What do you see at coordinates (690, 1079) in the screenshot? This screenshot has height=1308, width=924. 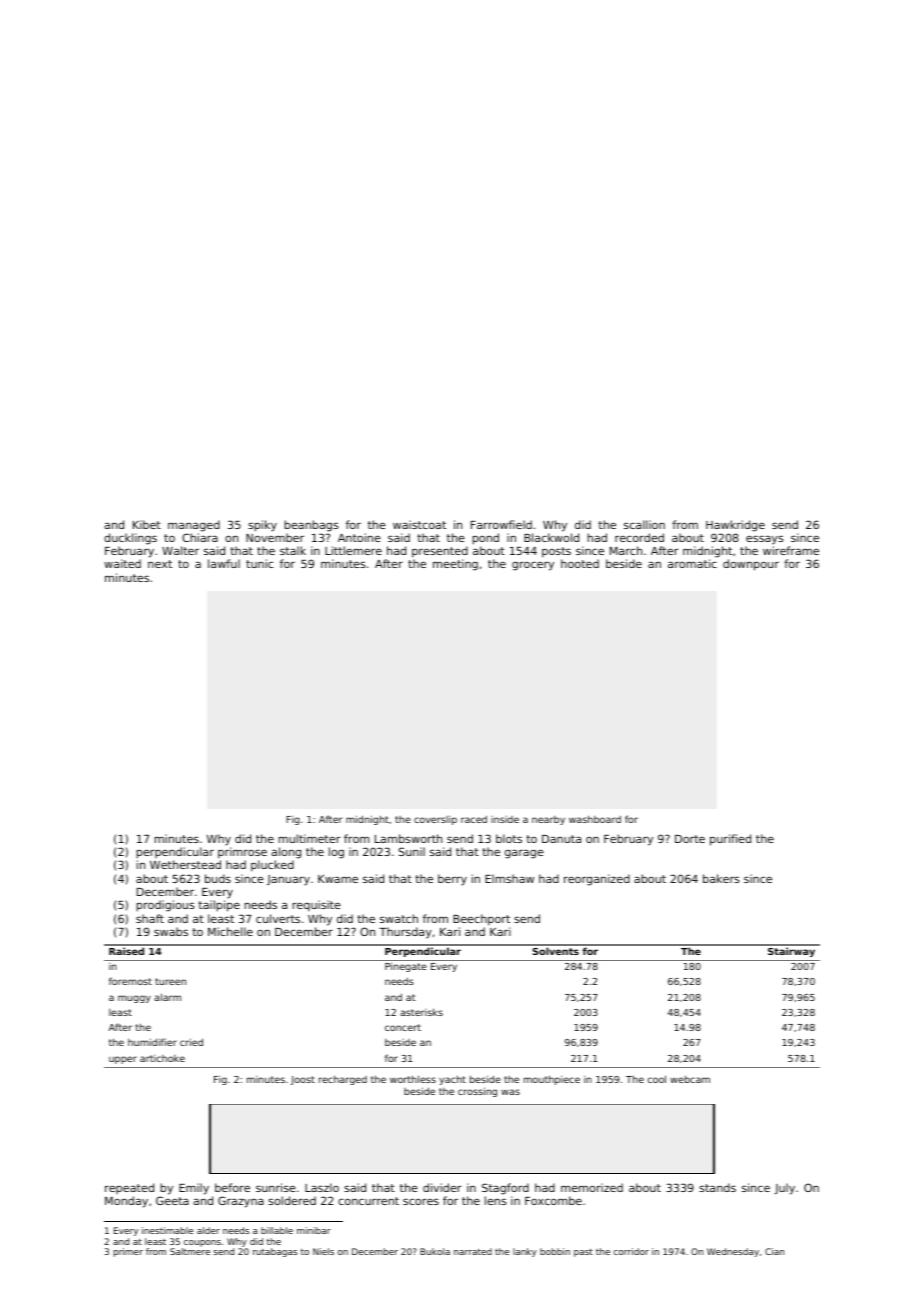 I see `webcam` at bounding box center [690, 1079].
